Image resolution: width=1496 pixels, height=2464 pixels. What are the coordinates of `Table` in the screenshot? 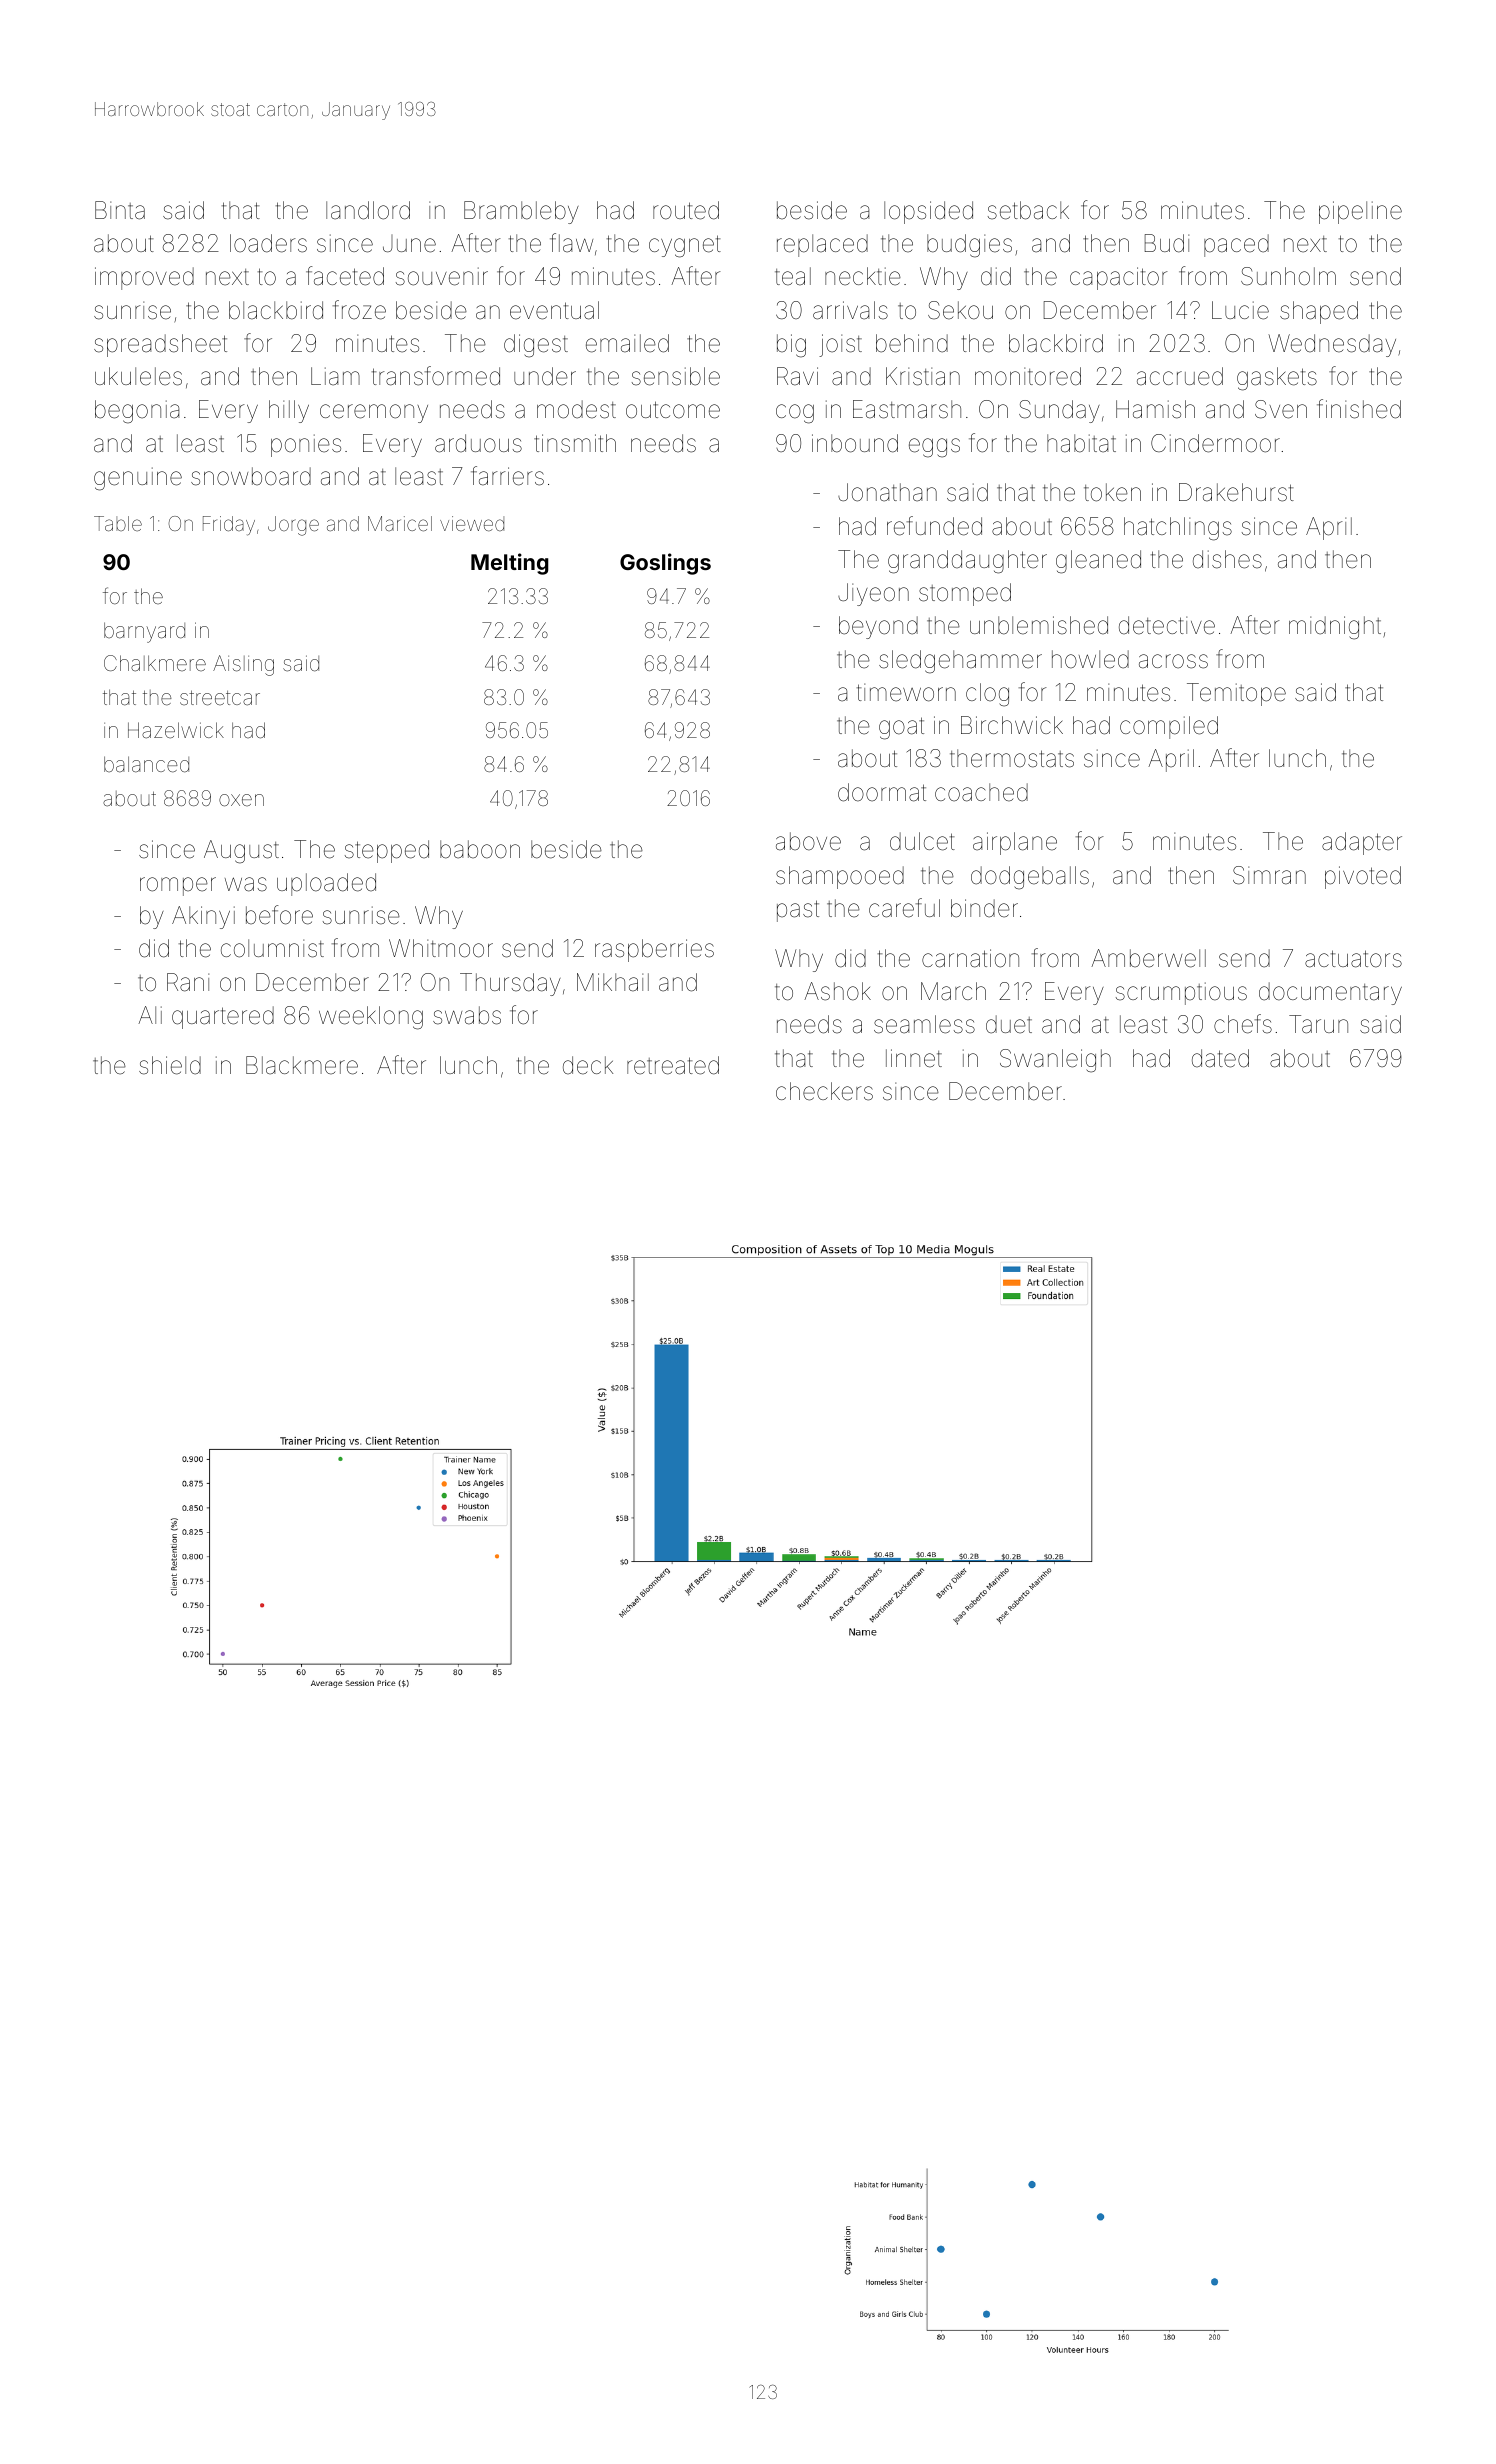 It's located at (118, 523).
